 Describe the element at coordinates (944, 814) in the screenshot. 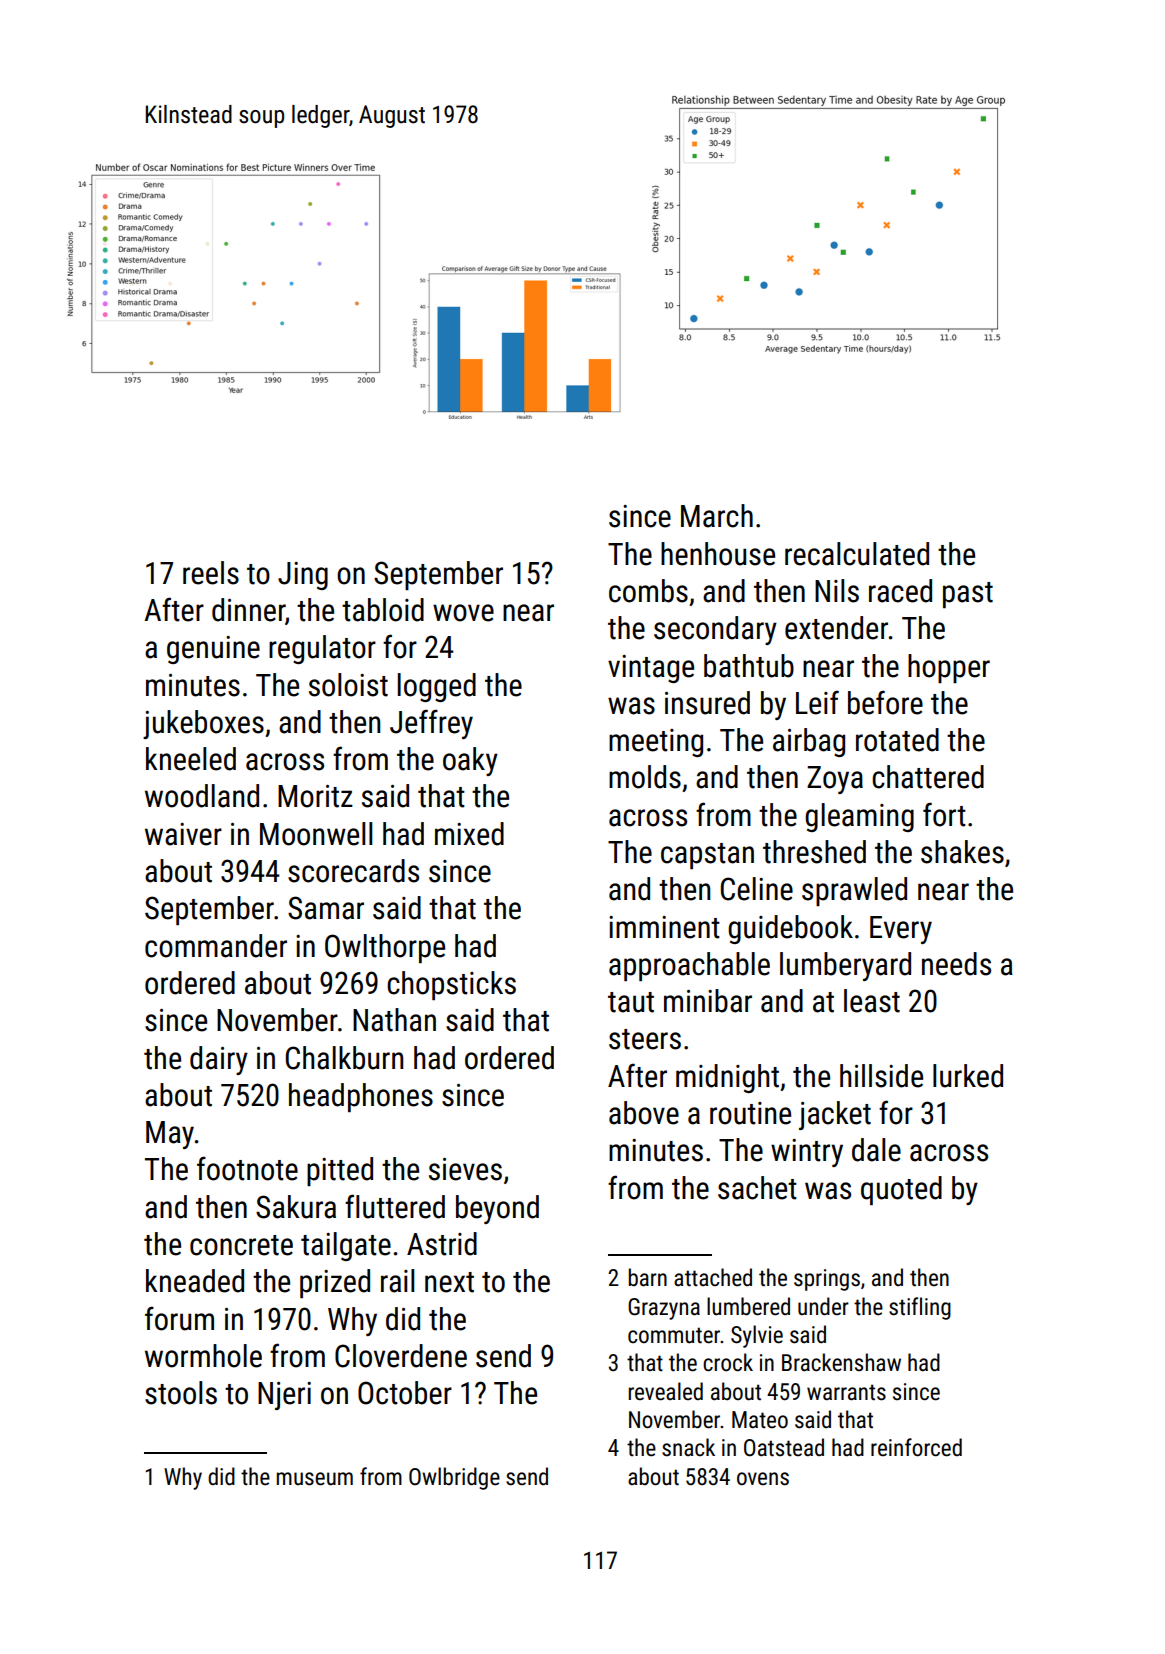

I see `fort` at that location.
